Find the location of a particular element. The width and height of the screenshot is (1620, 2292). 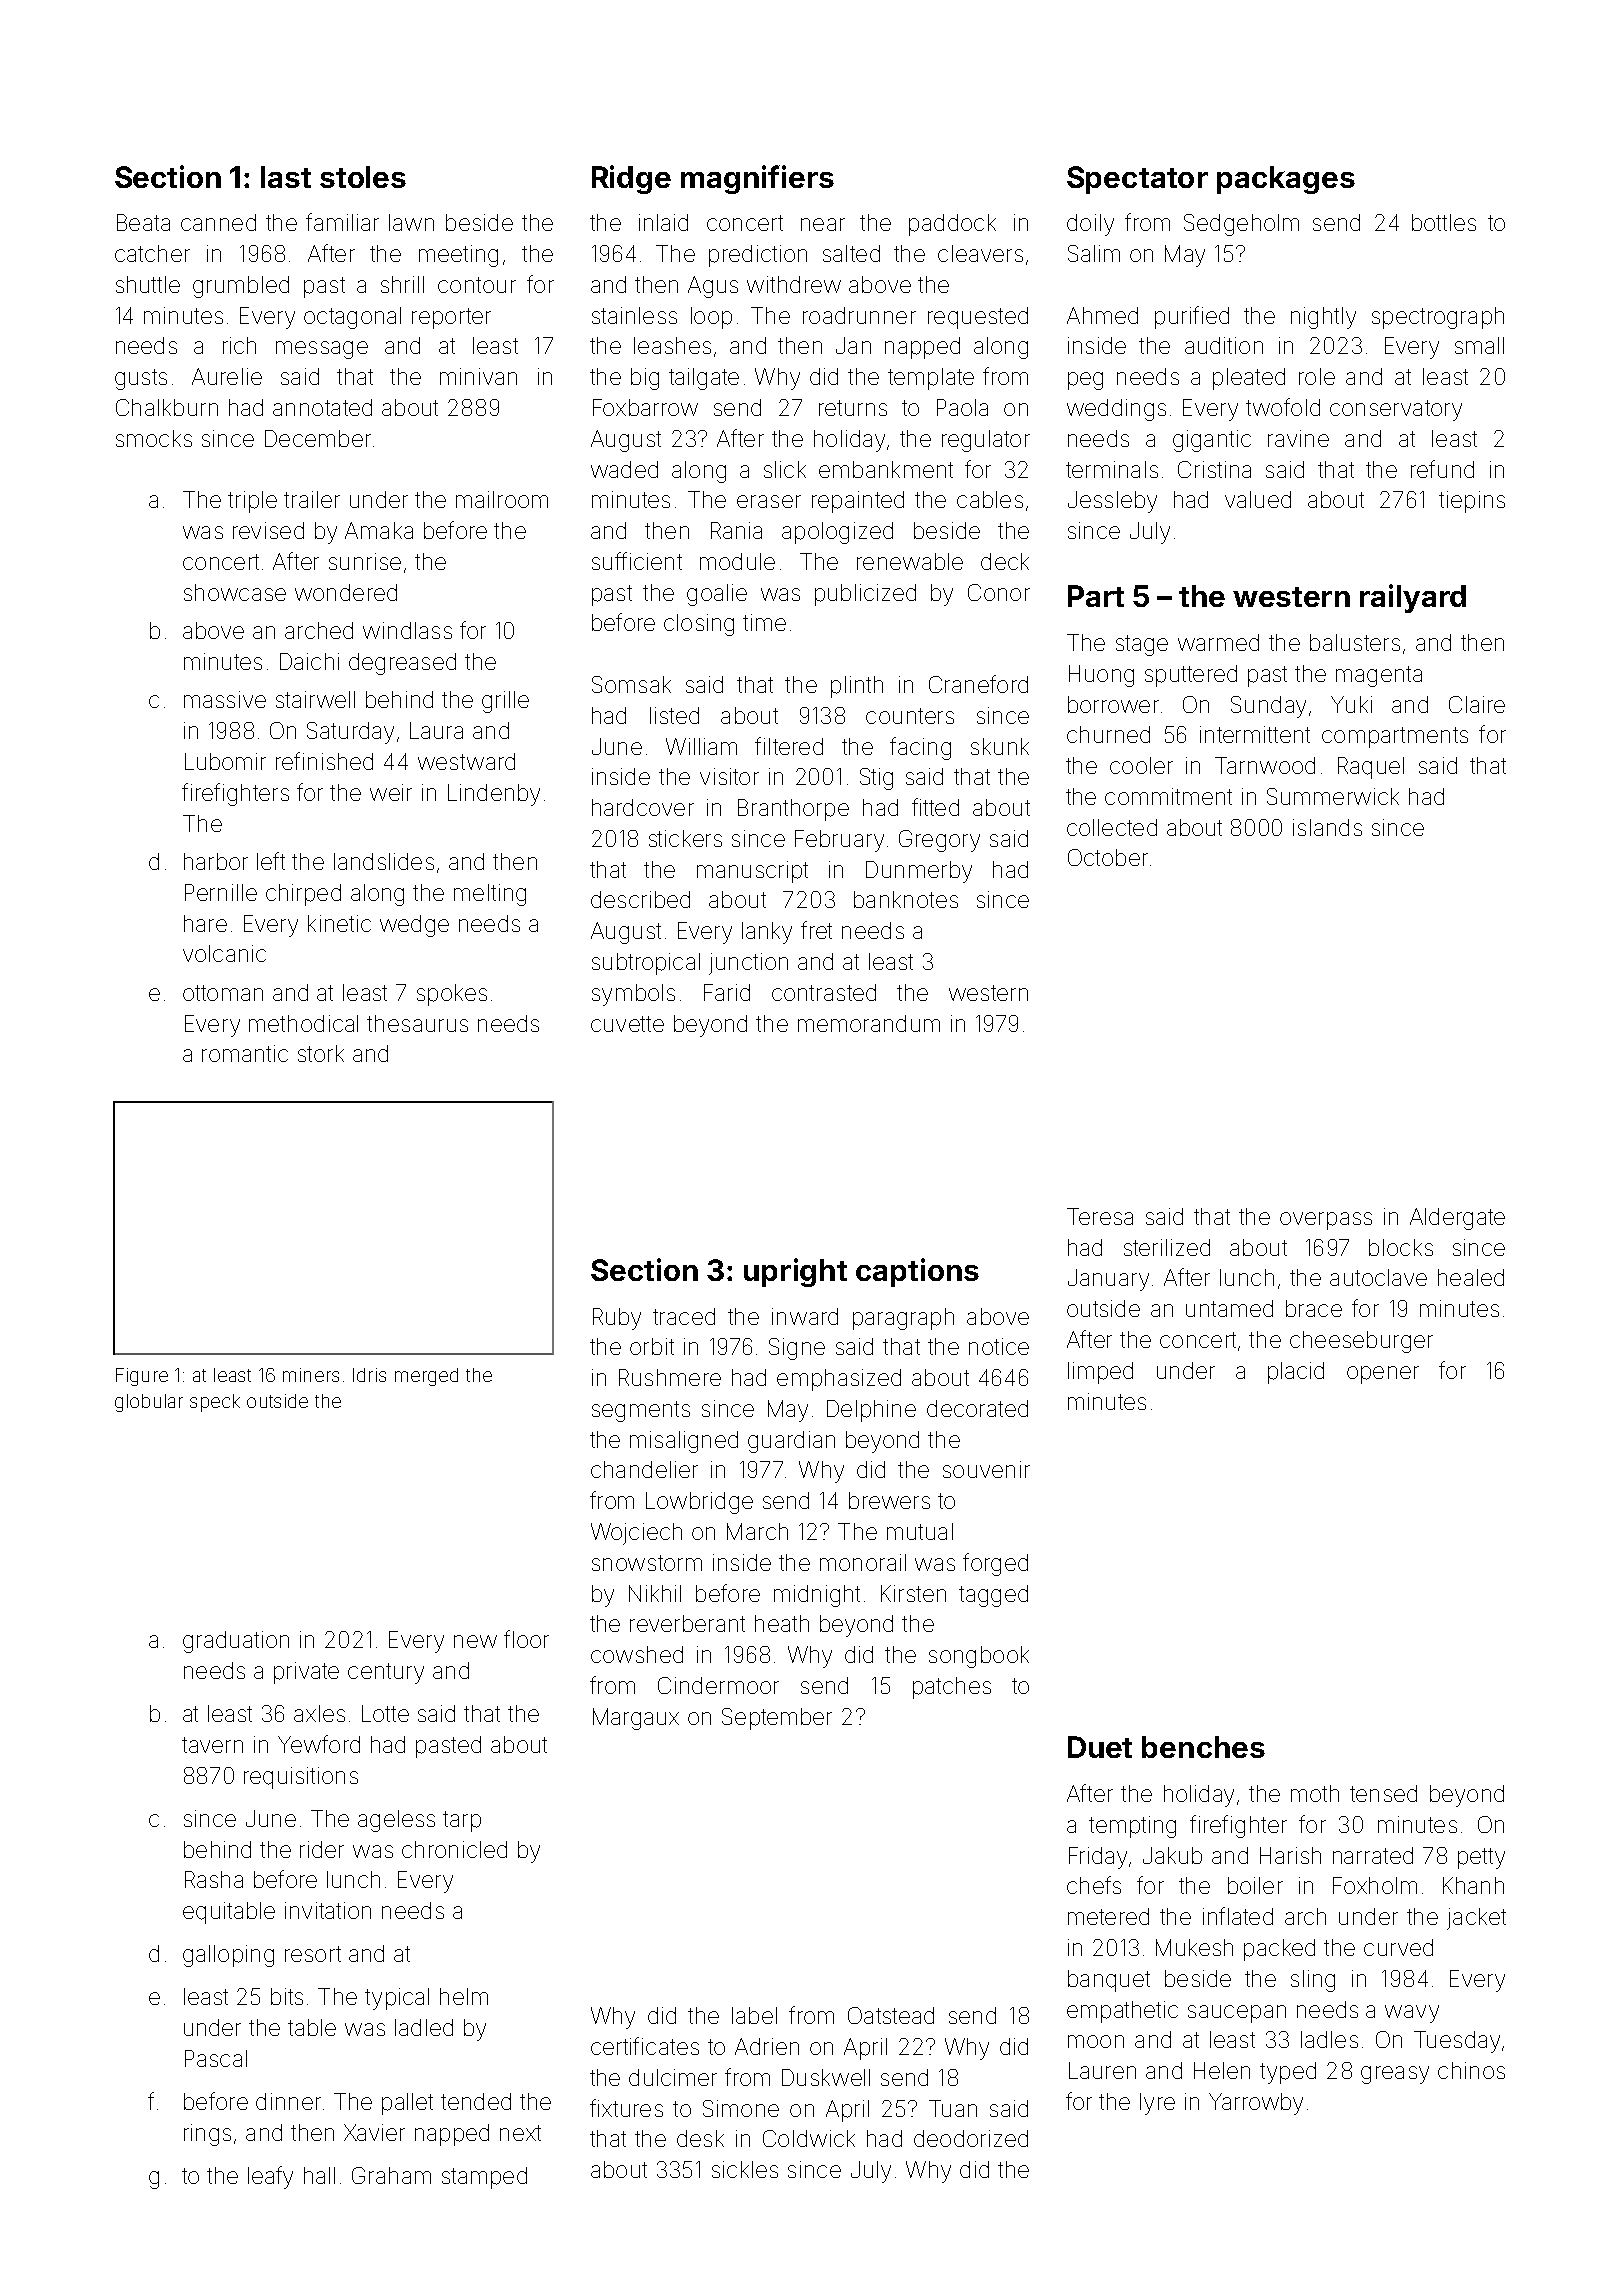

Stig is located at coordinates (876, 779).
